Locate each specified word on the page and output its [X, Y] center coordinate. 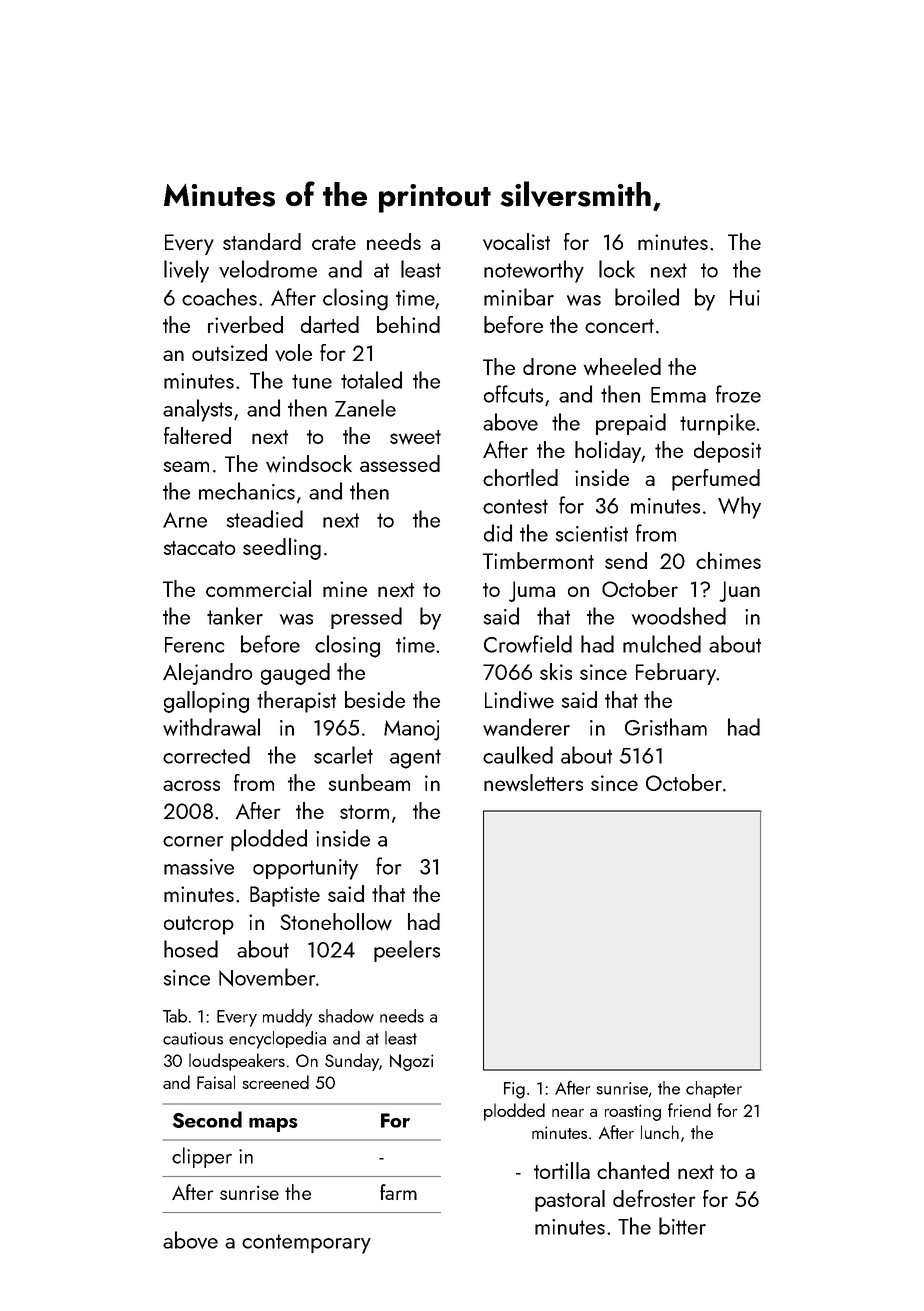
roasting [633, 1112]
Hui [745, 298]
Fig [514, 1090]
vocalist [516, 241]
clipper [202, 1157]
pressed [366, 618]
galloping [206, 702]
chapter [714, 1089]
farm [398, 1192]
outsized [229, 352]
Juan [739, 591]
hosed [191, 949]
